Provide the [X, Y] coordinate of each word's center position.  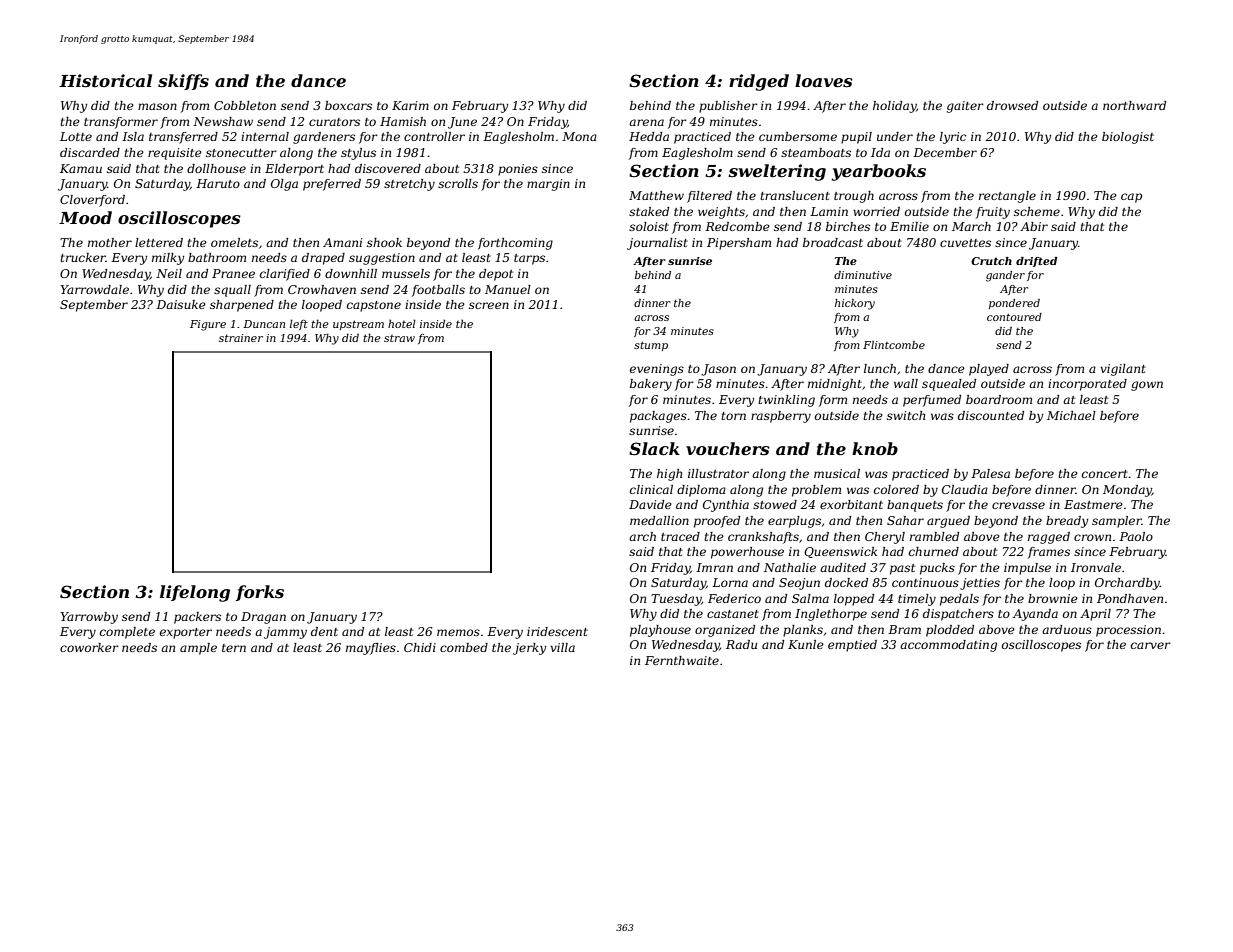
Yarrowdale [94, 289]
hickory [855, 304]
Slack [654, 448]
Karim [410, 105]
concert [1105, 474]
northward [1134, 105]
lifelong [195, 593]
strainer [241, 338]
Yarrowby [89, 618]
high [669, 475]
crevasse [1018, 505]
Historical [105, 80]
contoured [1014, 317]
